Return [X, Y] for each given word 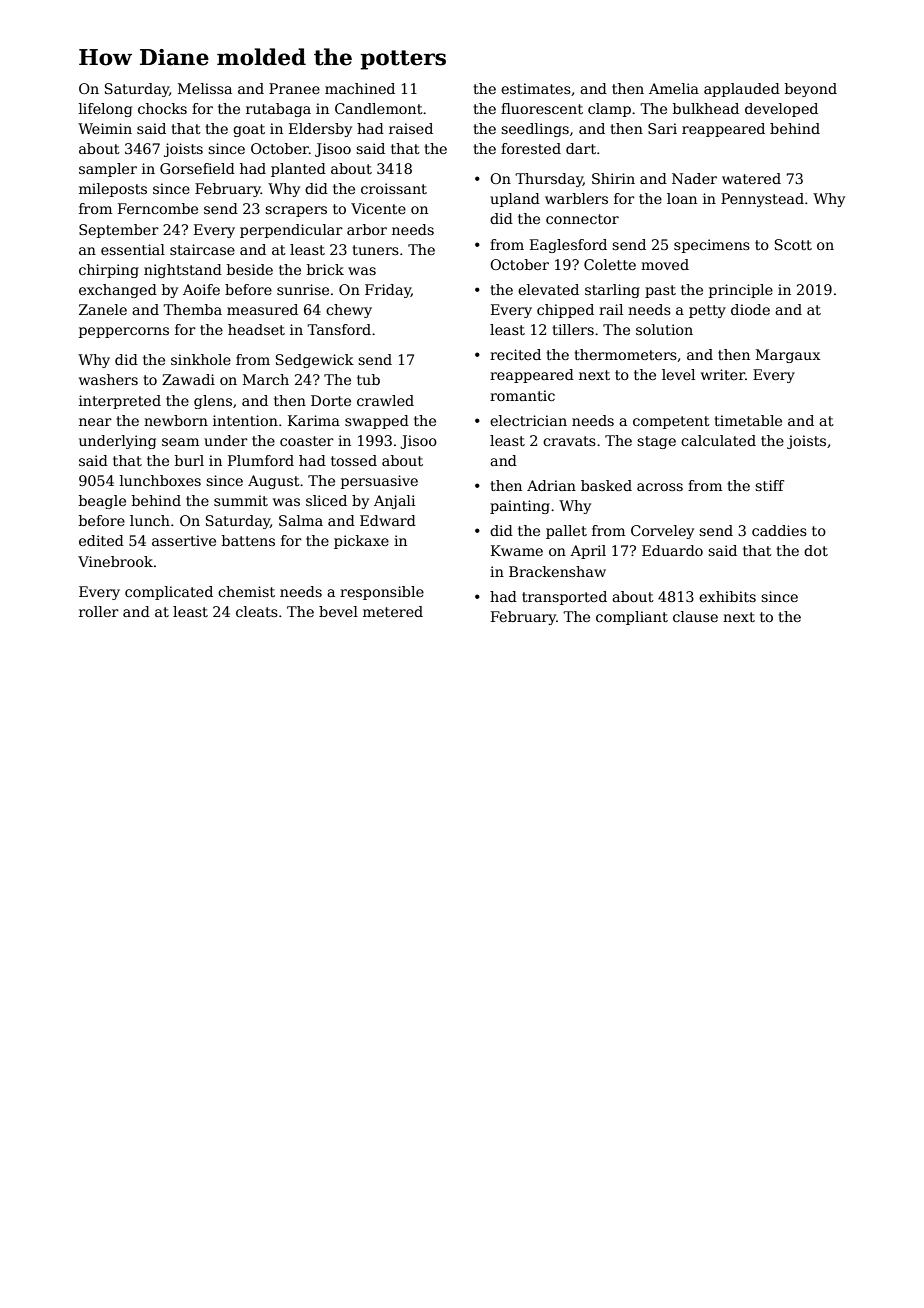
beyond [811, 90]
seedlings [535, 130]
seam [180, 442]
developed [781, 110]
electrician [528, 420]
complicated [169, 593]
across [660, 487]
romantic [522, 395]
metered [393, 611]
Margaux [788, 356]
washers [108, 379]
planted [298, 170]
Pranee [294, 88]
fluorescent [542, 108]
